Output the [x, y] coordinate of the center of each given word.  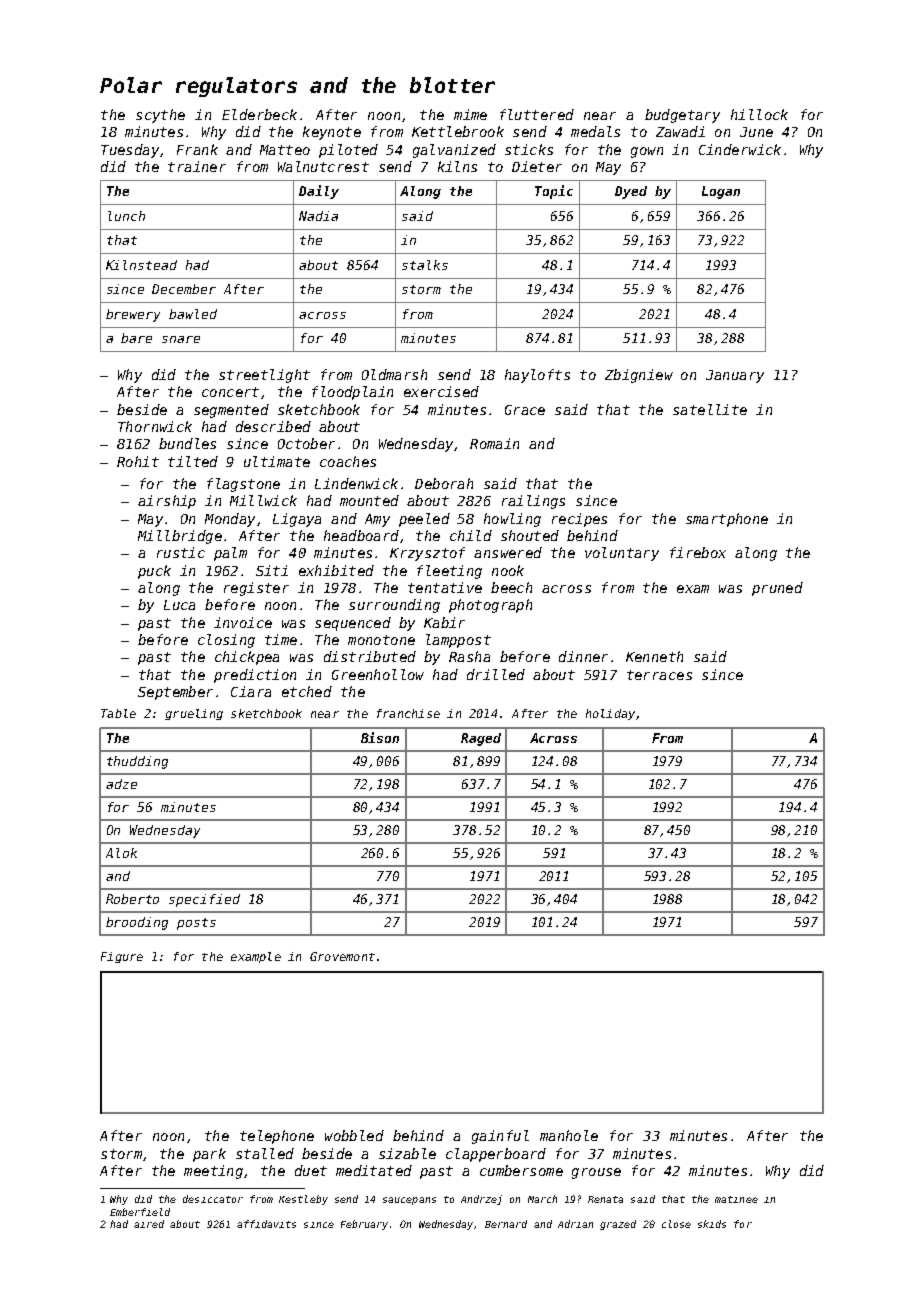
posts [196, 924]
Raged [481, 739]
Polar [131, 85]
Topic [554, 192]
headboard [361, 535]
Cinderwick [740, 149]
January [735, 376]
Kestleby [303, 1200]
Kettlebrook [458, 131]
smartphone [727, 520]
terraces [659, 675]
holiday [610, 714]
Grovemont [342, 956]
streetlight [264, 376]
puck [154, 572]
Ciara [251, 691]
